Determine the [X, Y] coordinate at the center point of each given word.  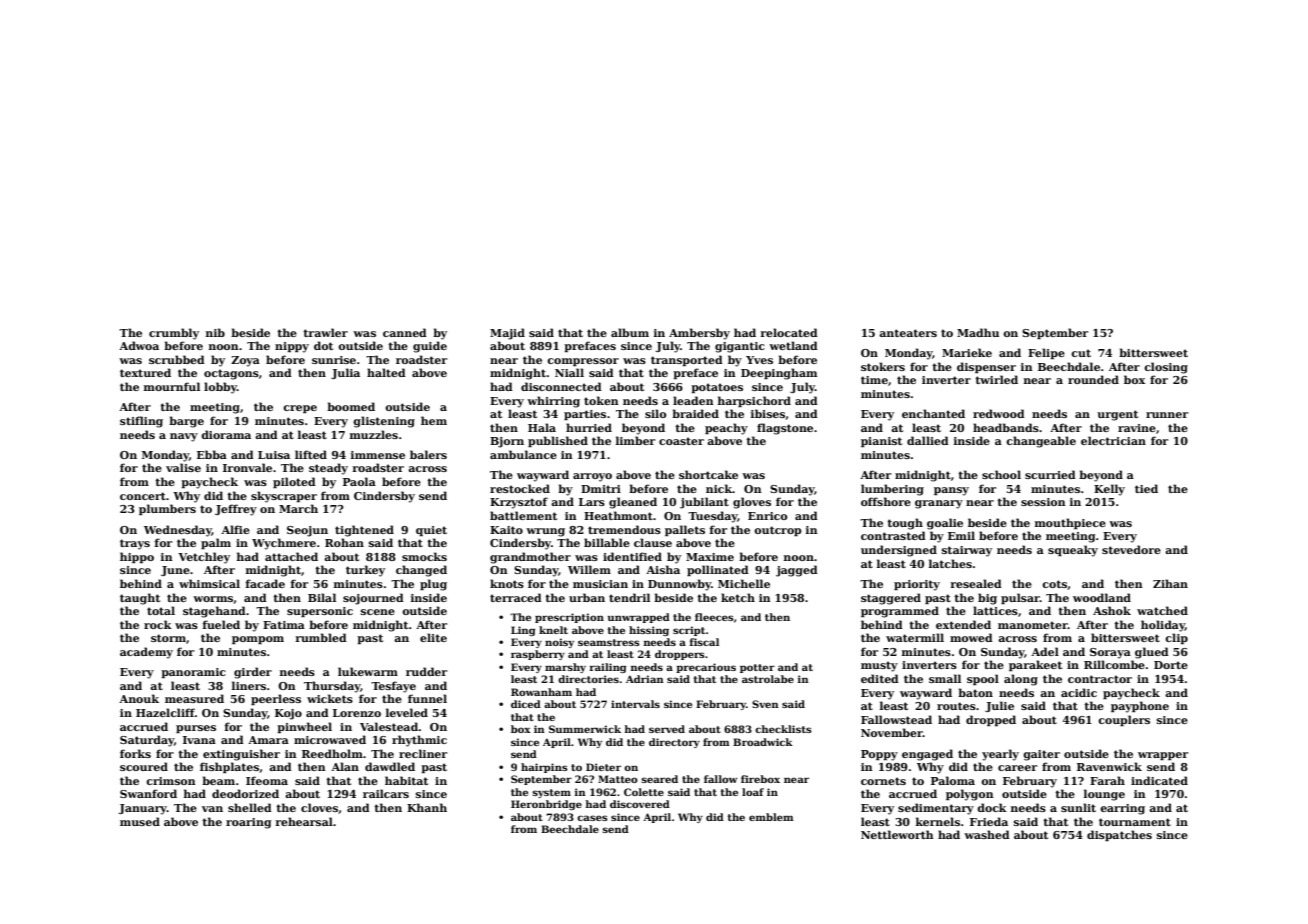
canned [405, 332]
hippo [137, 557]
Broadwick [763, 742]
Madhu [978, 332]
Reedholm [332, 753]
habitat [406, 780]
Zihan [1170, 583]
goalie [945, 524]
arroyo [592, 477]
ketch [738, 597]
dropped [991, 720]
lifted [311, 454]
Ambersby [699, 334]
